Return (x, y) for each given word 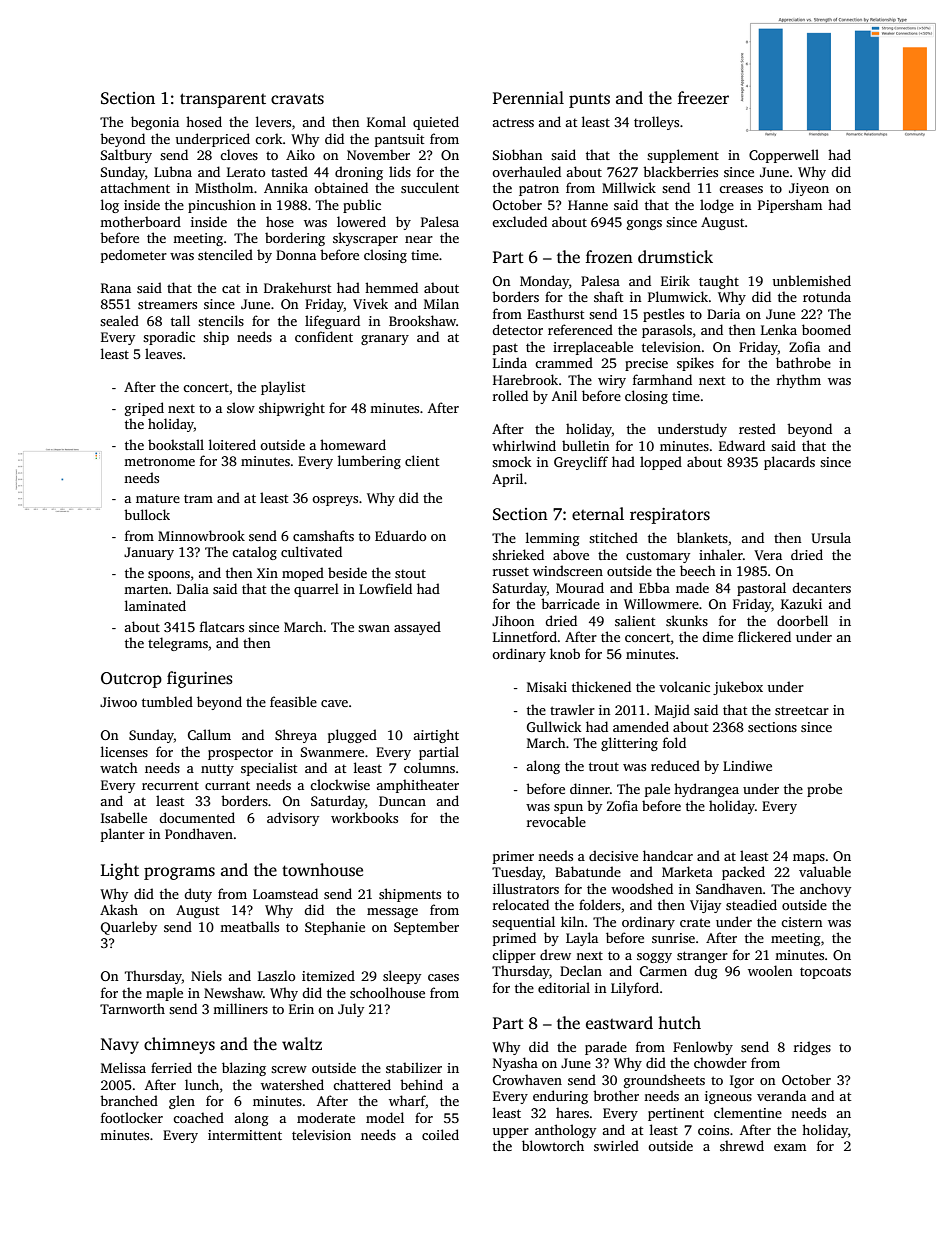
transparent (223, 100)
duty (198, 895)
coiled (440, 1134)
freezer (703, 98)
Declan (581, 970)
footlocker (132, 1117)
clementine (748, 1112)
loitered (232, 444)
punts (589, 100)
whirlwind (524, 445)
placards (789, 463)
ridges (812, 1048)
